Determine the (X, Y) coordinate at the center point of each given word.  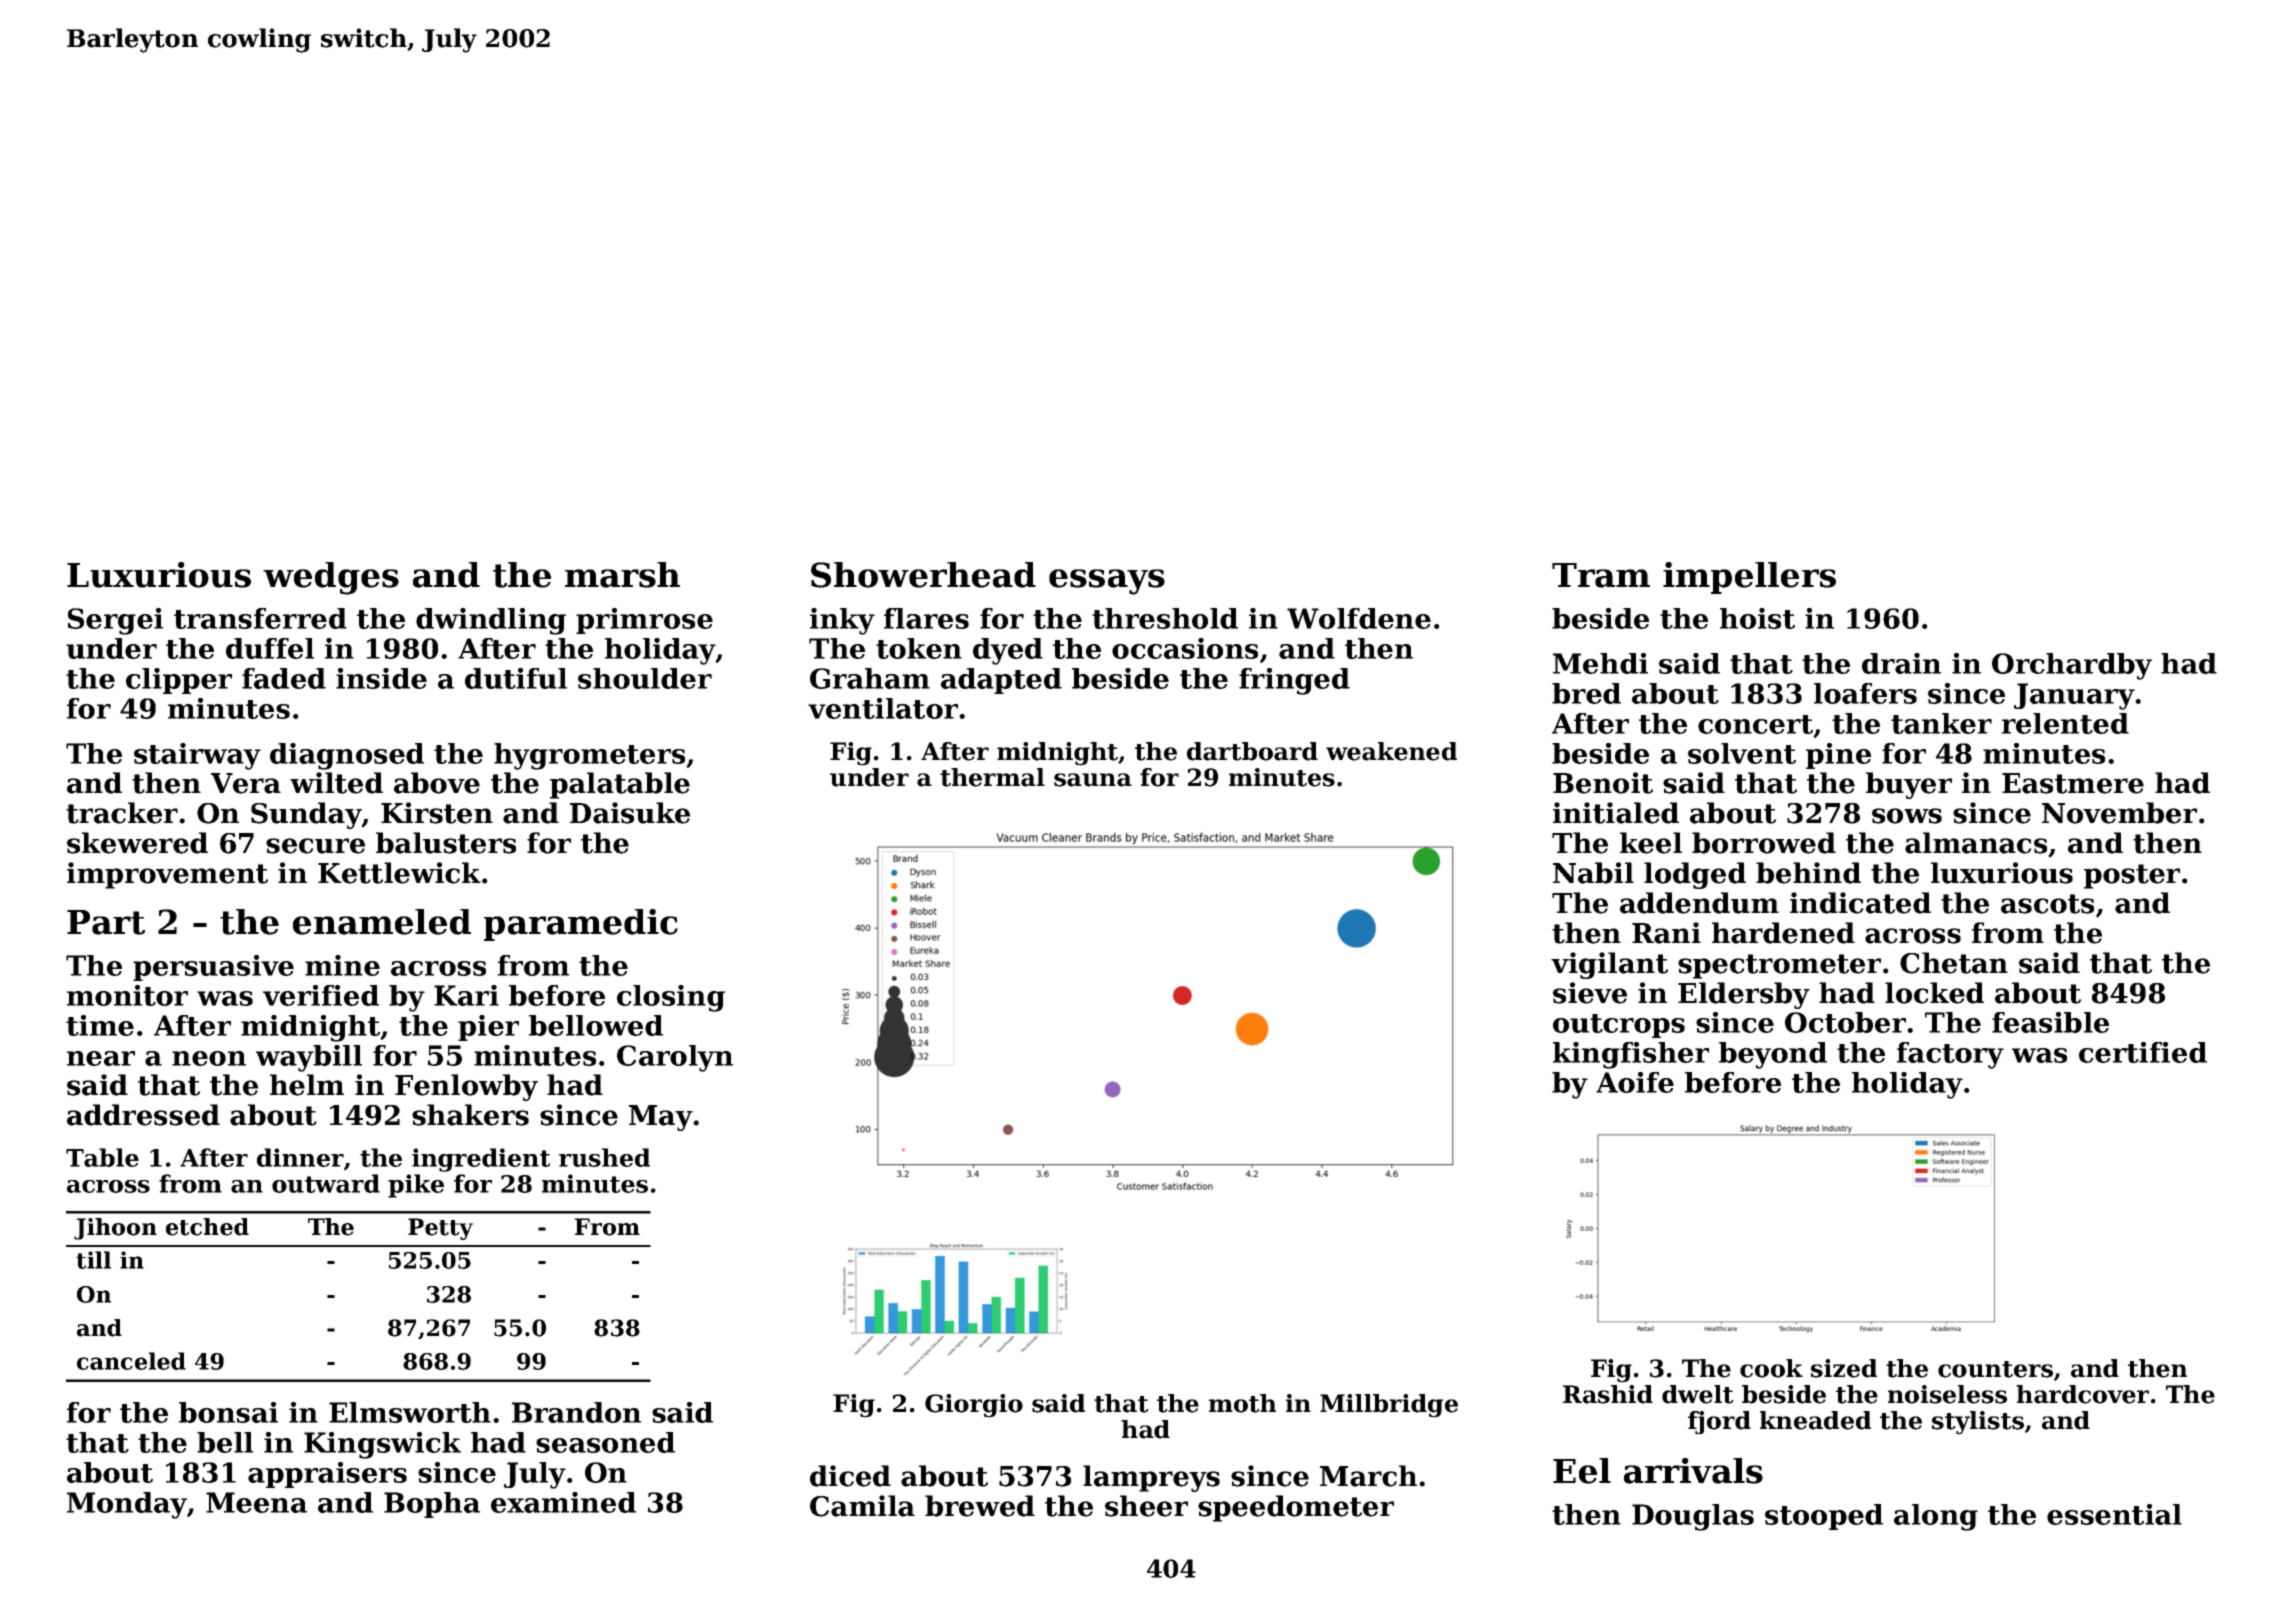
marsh (622, 575)
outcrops (1619, 1026)
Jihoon (115, 1229)
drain (1901, 663)
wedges (331, 578)
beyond (1773, 1055)
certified (2143, 1052)
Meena (256, 1502)
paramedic (581, 925)
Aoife (1635, 1082)
